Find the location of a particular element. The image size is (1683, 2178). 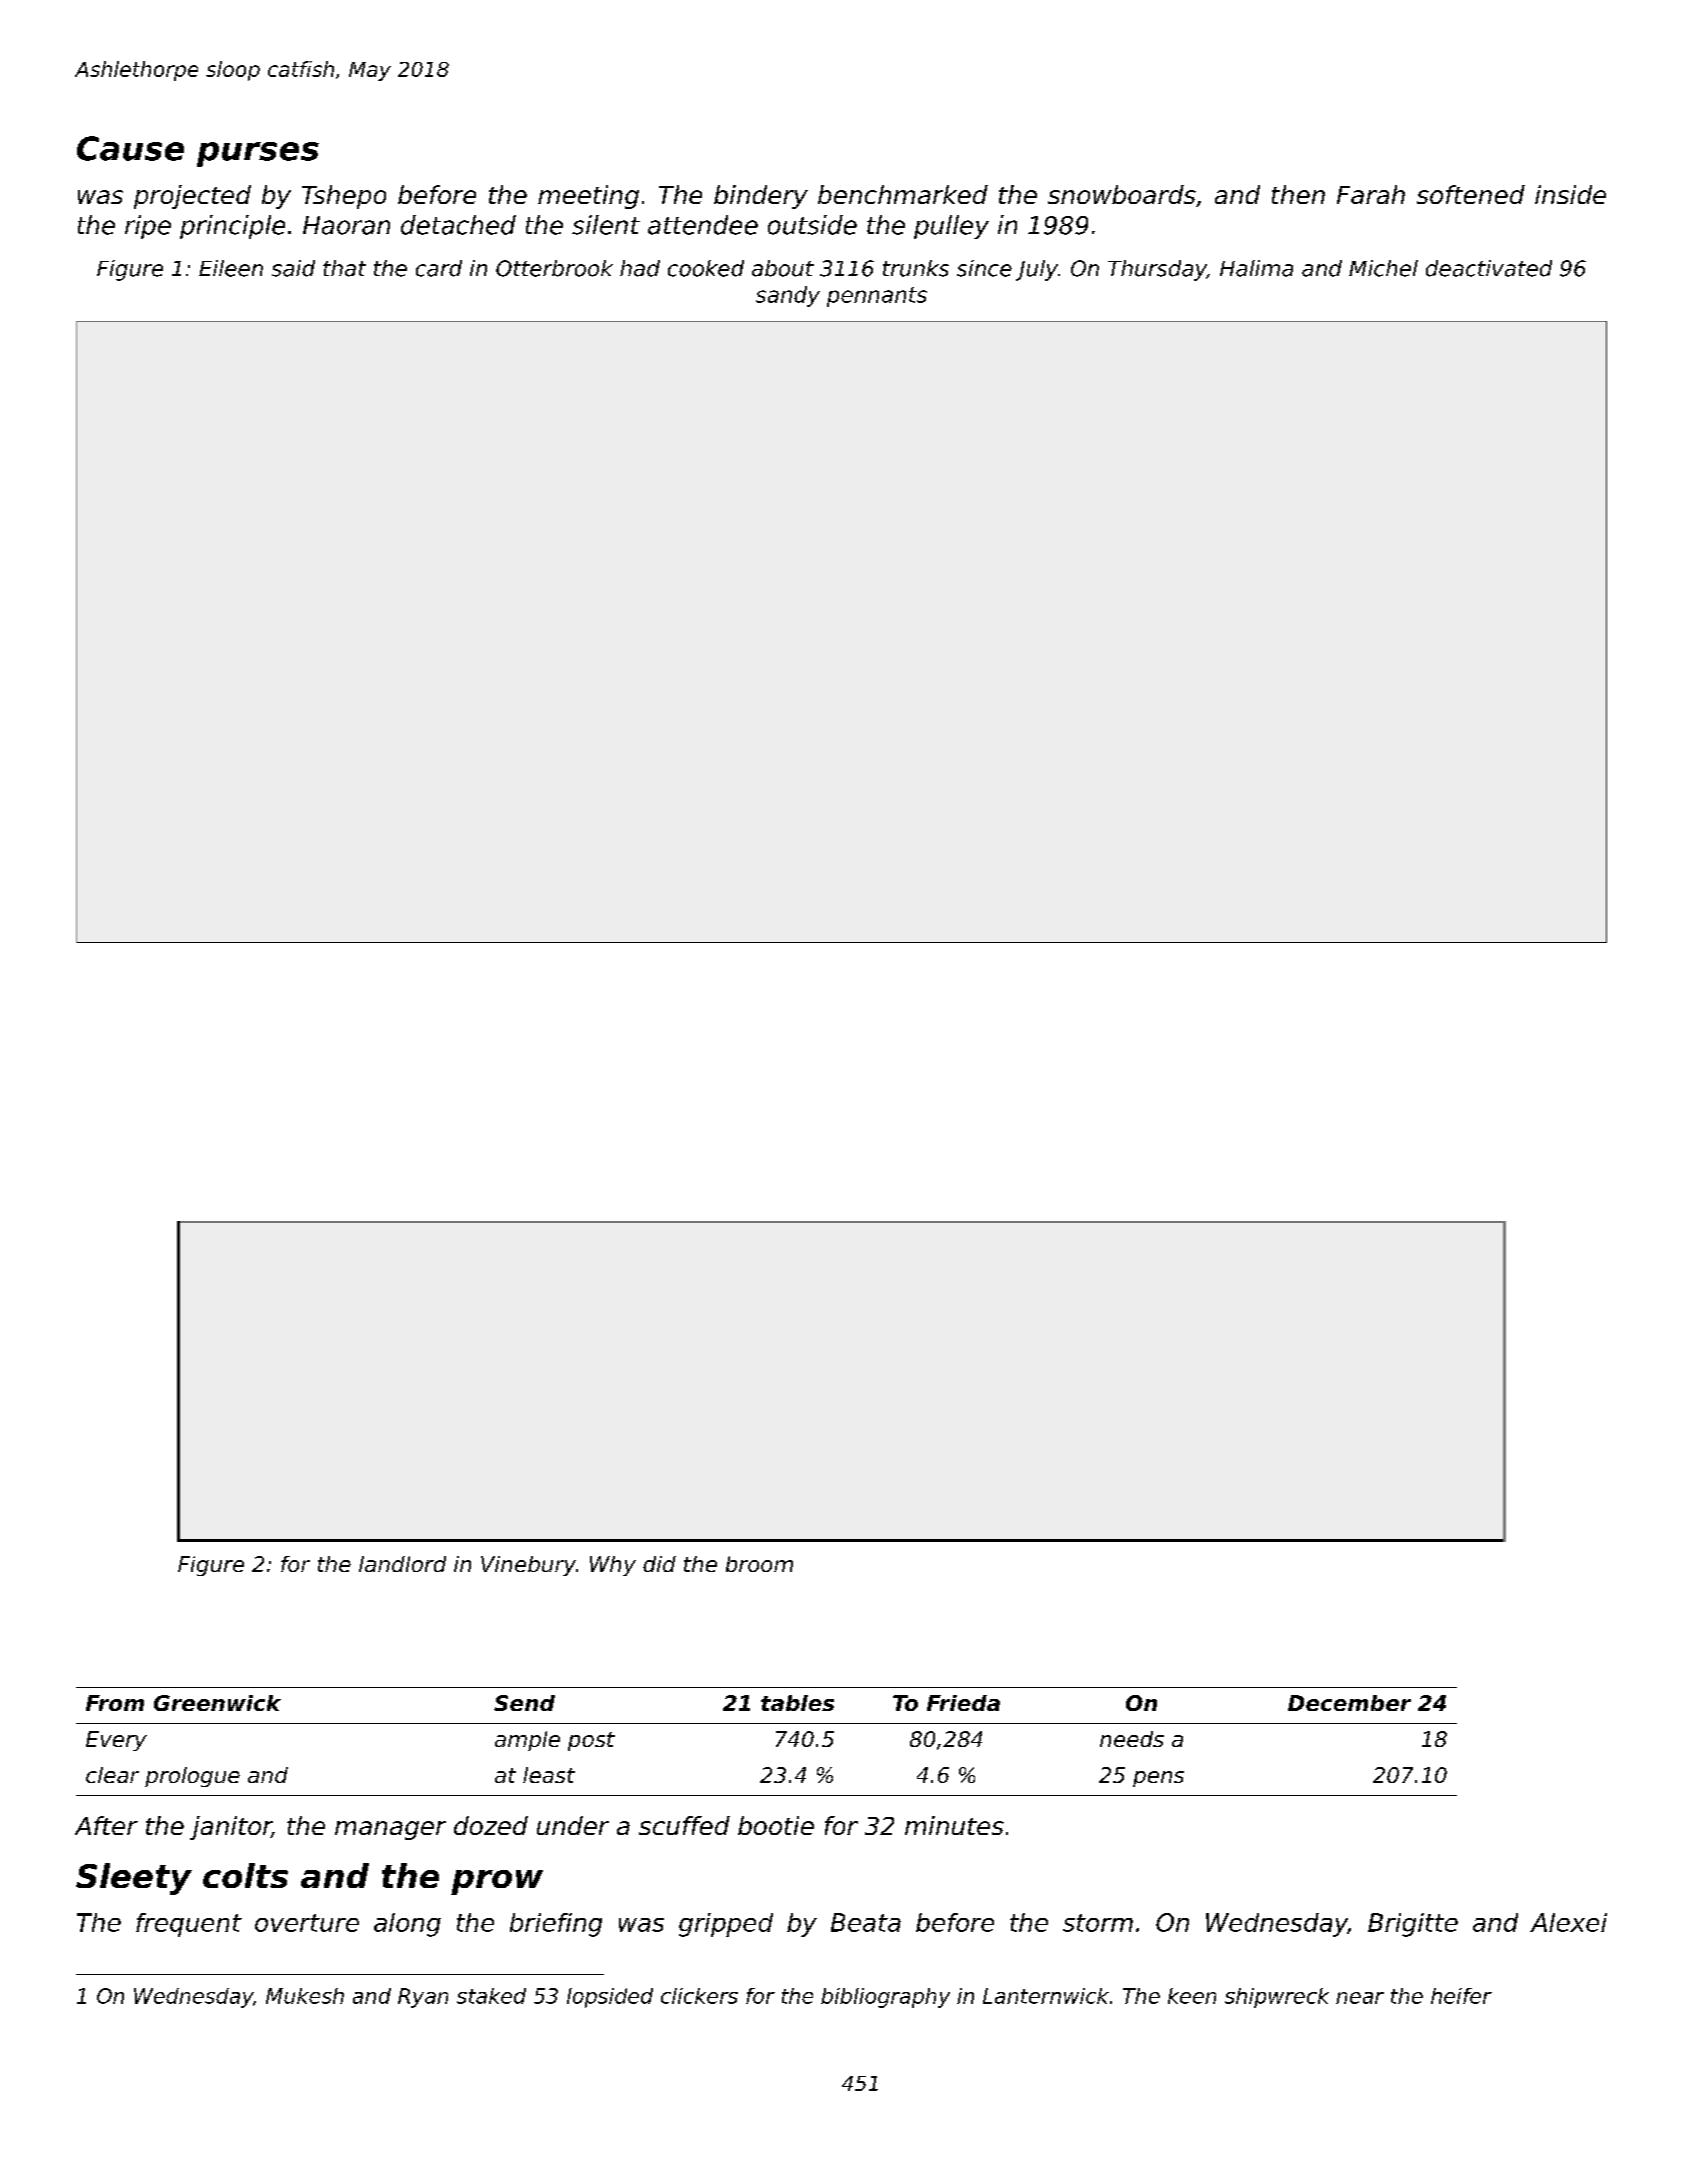

Halima is located at coordinates (1256, 268).
